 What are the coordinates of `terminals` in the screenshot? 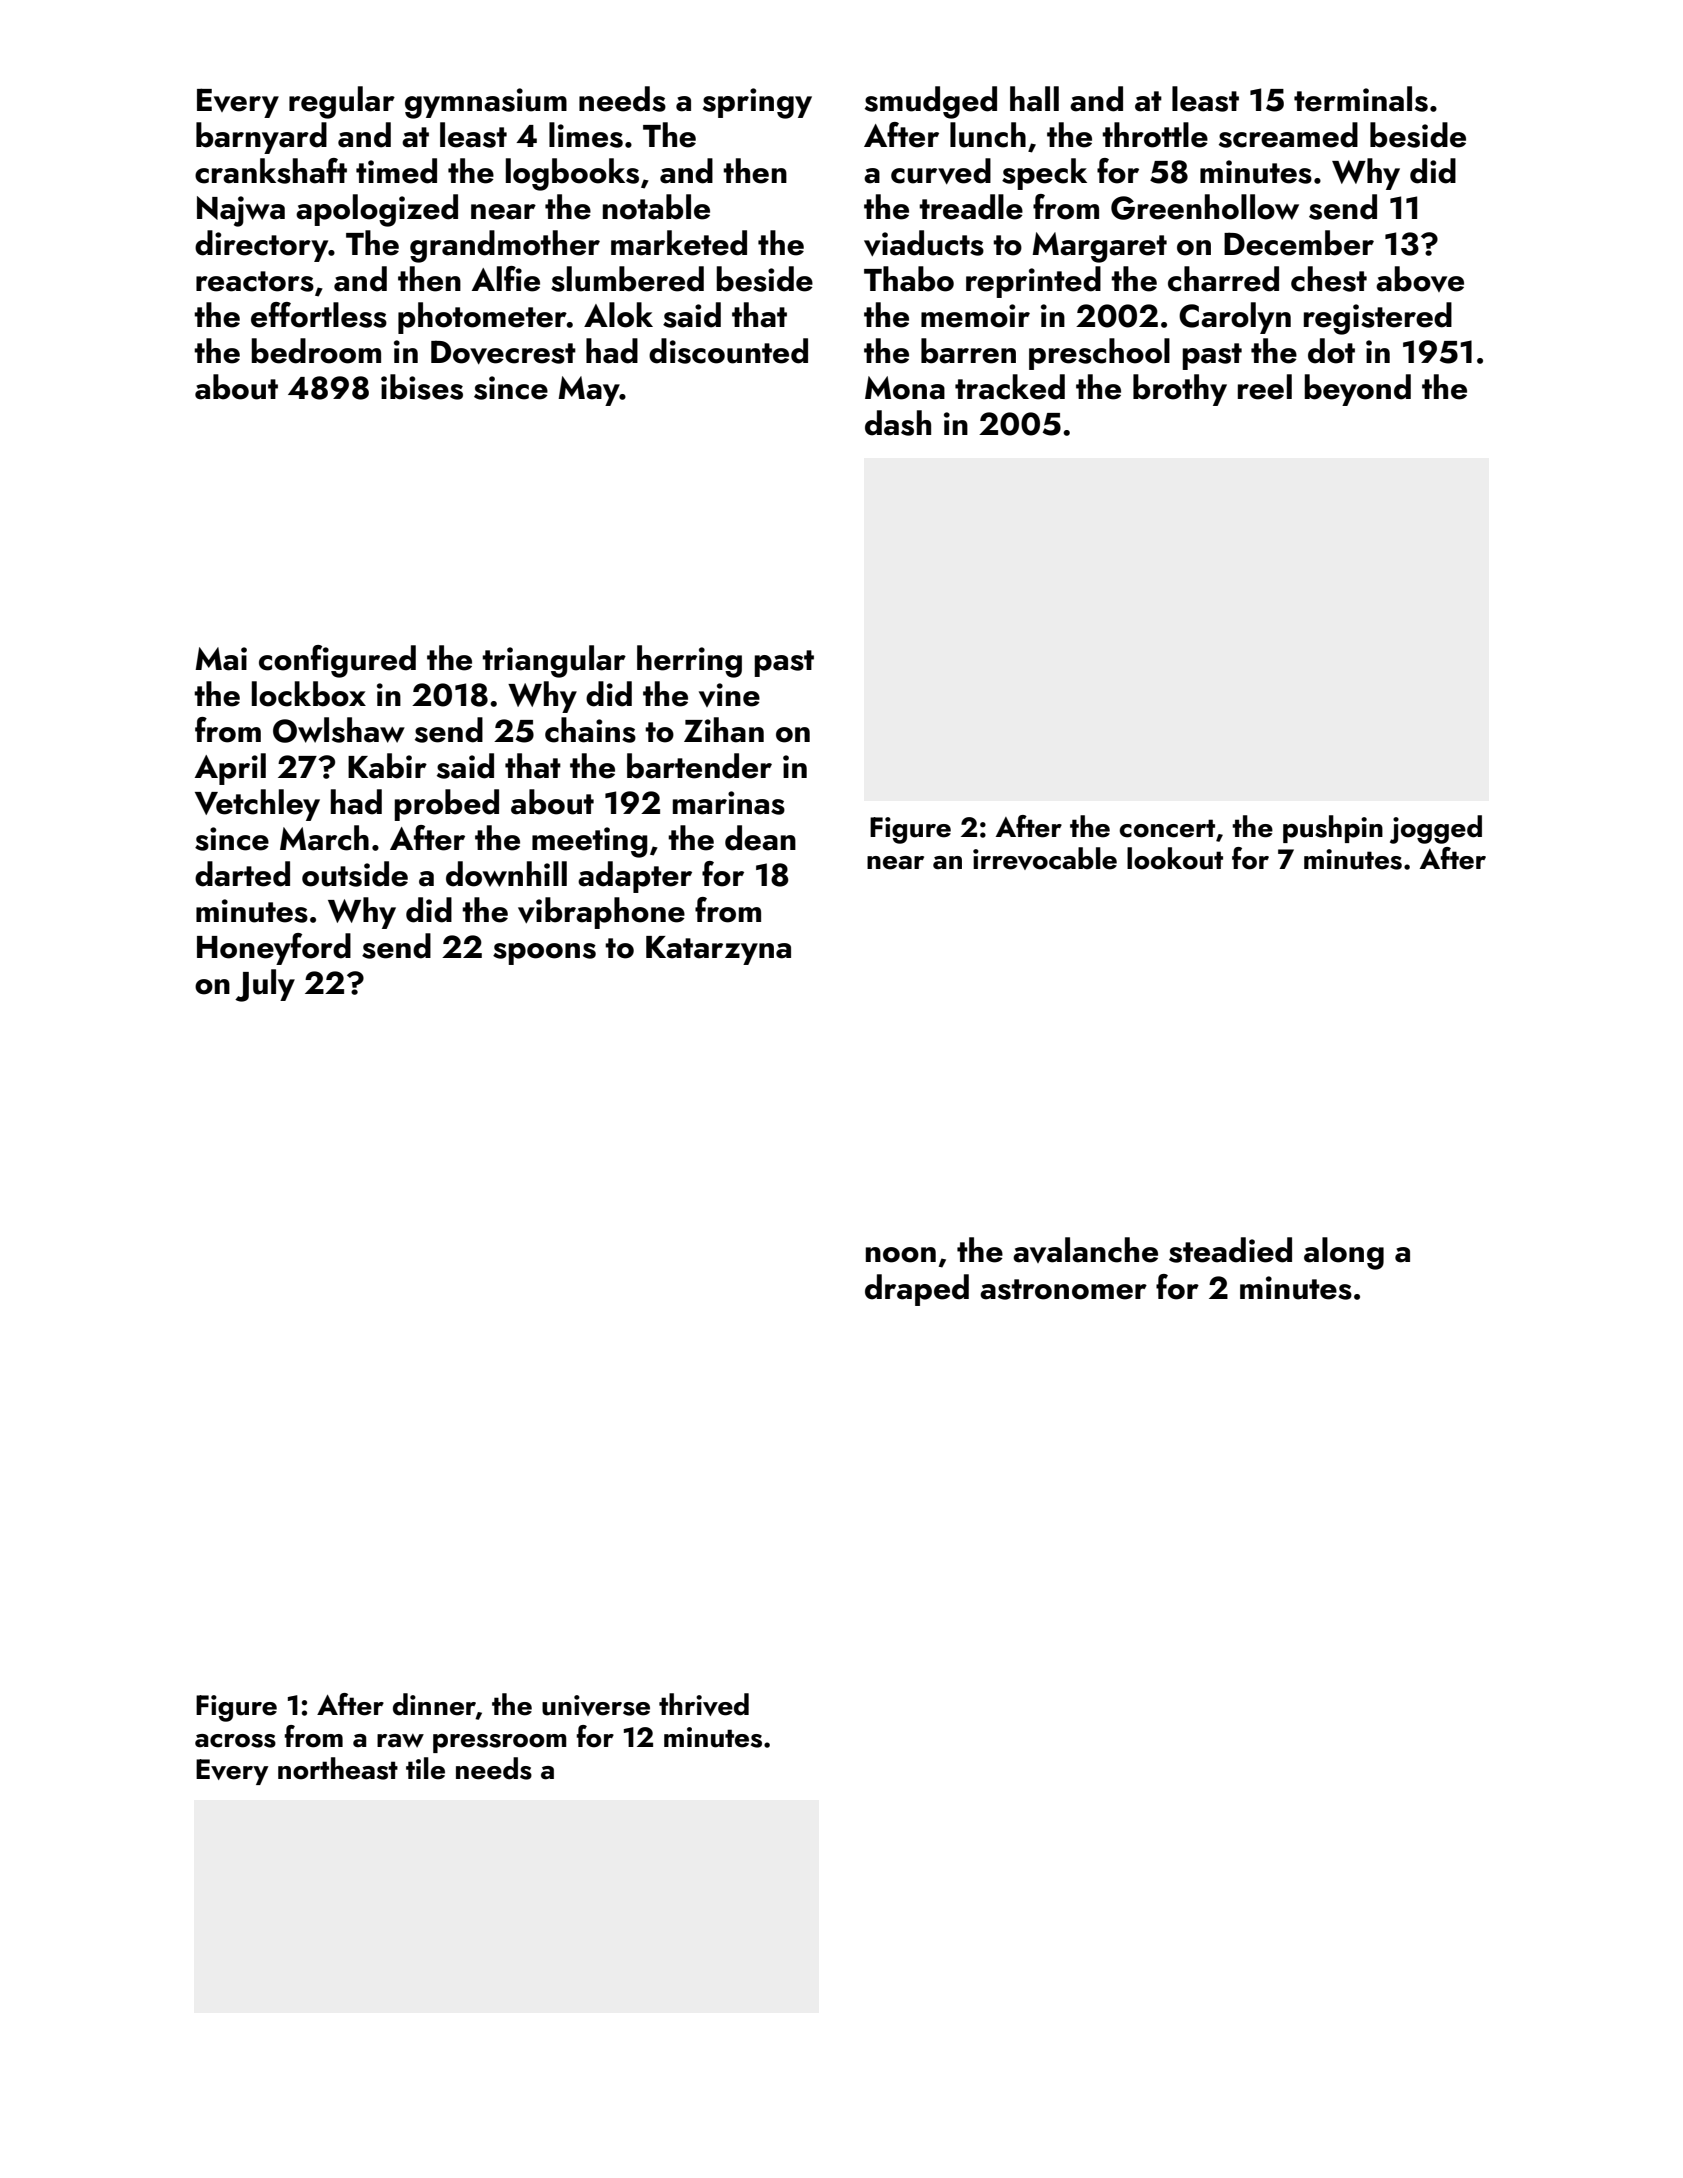 It's located at (1361, 99).
